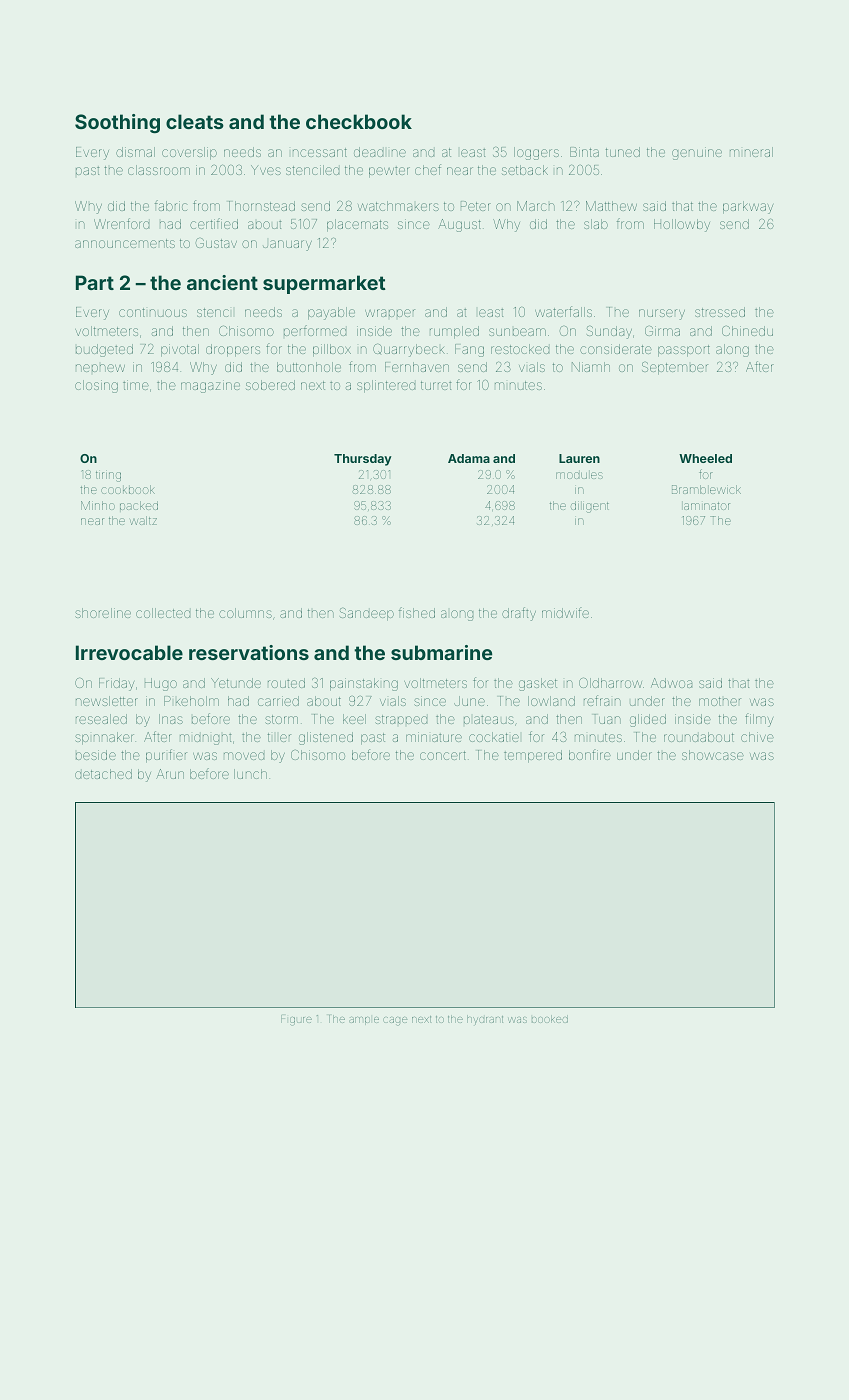 The height and width of the page is (1400, 849). Describe the element at coordinates (485, 1020) in the page. I see `hydrant` at that location.
